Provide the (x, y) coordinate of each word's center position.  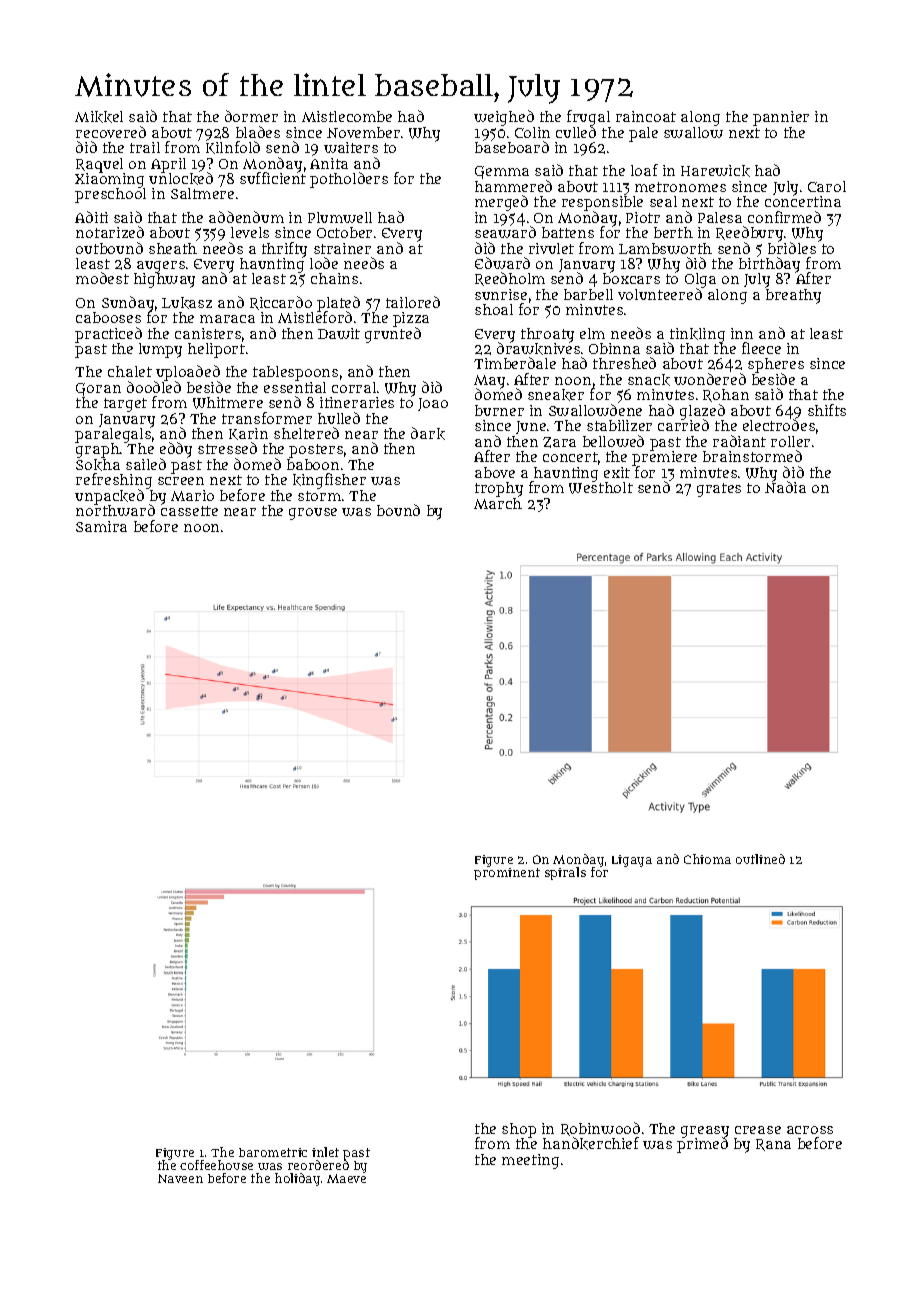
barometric (273, 1152)
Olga (700, 281)
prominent (507, 874)
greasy (705, 1132)
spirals (565, 873)
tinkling (696, 335)
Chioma (707, 859)
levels (250, 232)
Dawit (339, 333)
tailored (413, 302)
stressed (227, 448)
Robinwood (600, 1129)
